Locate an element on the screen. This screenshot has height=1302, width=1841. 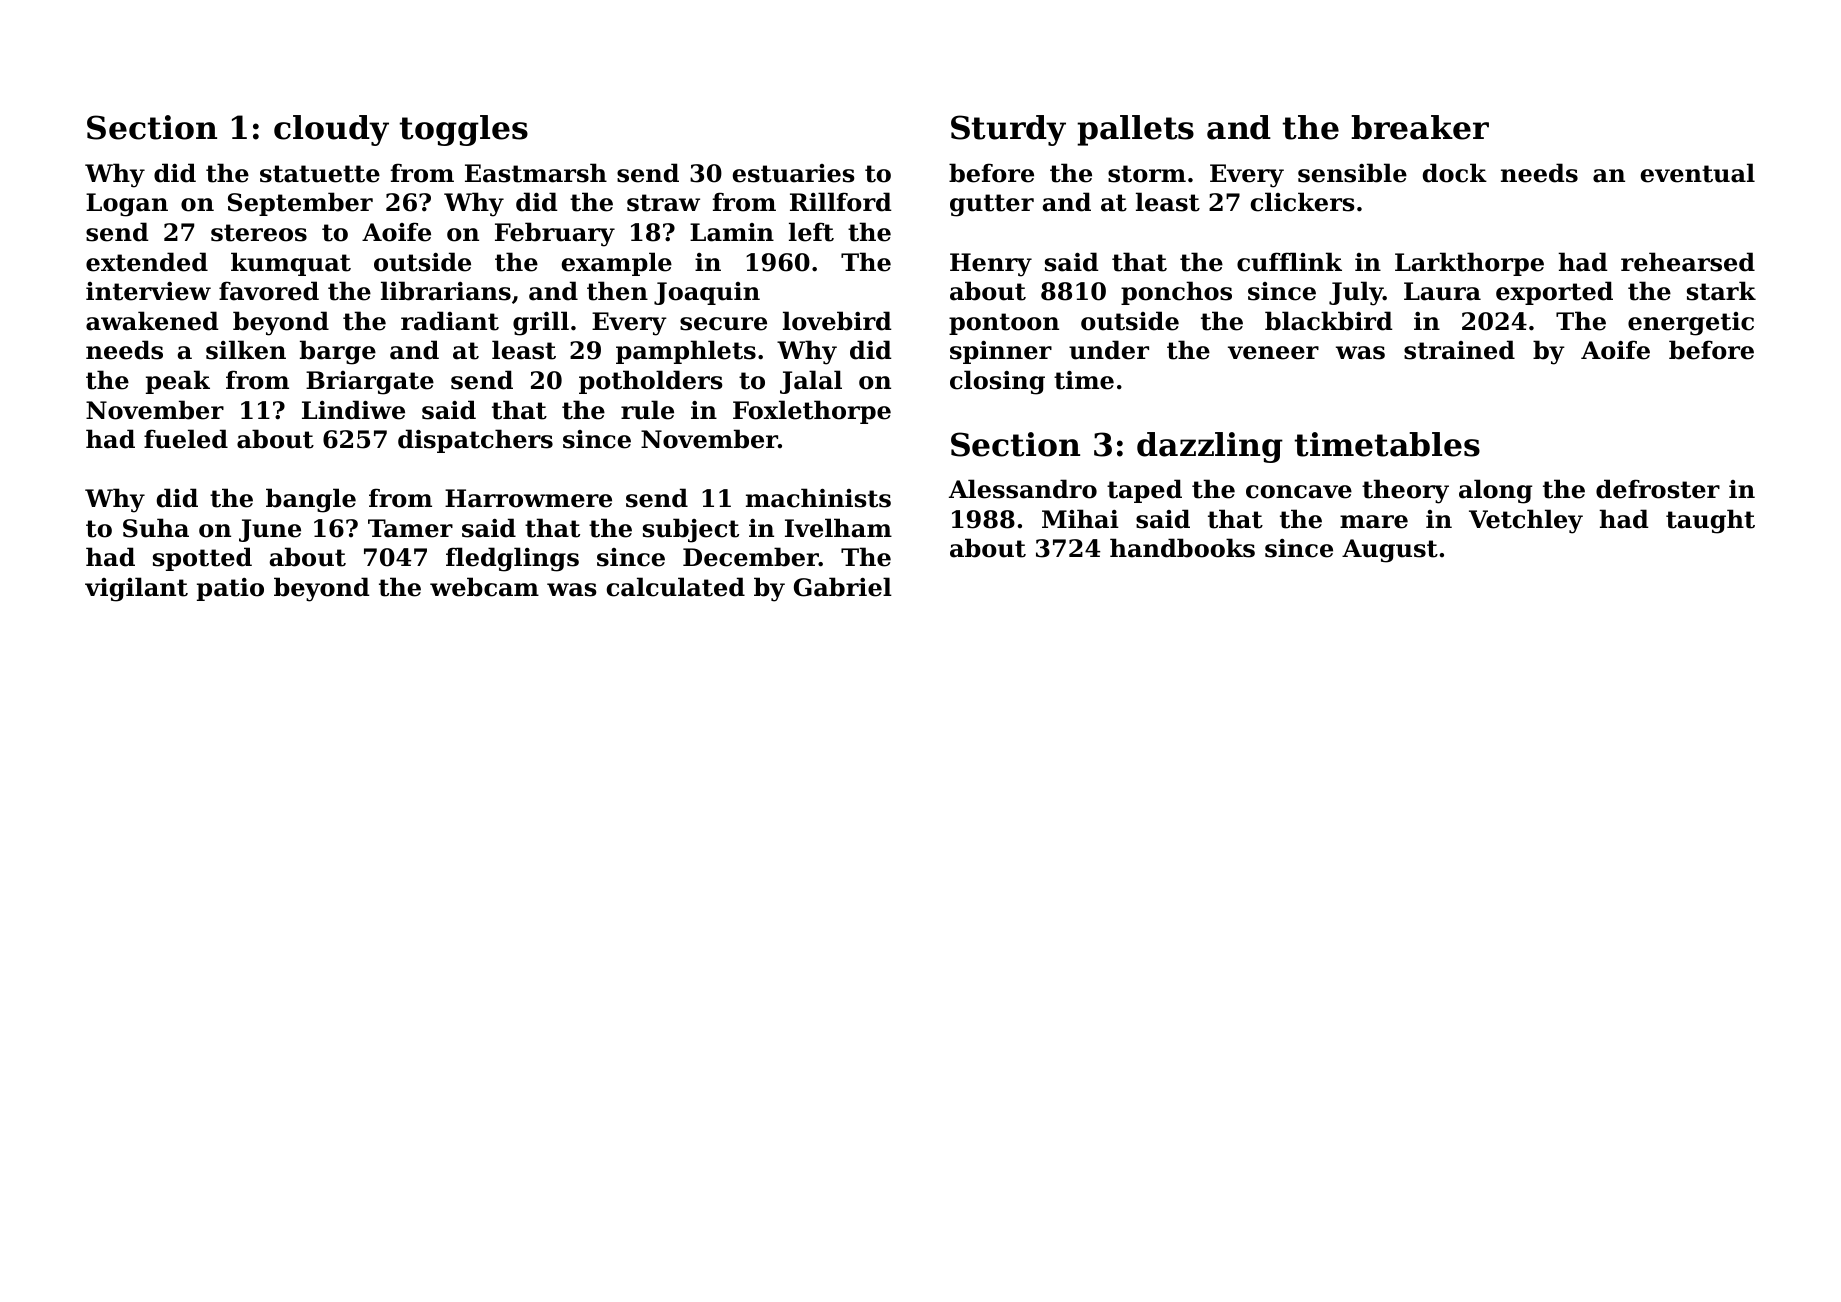
breaker is located at coordinates (1420, 127).
